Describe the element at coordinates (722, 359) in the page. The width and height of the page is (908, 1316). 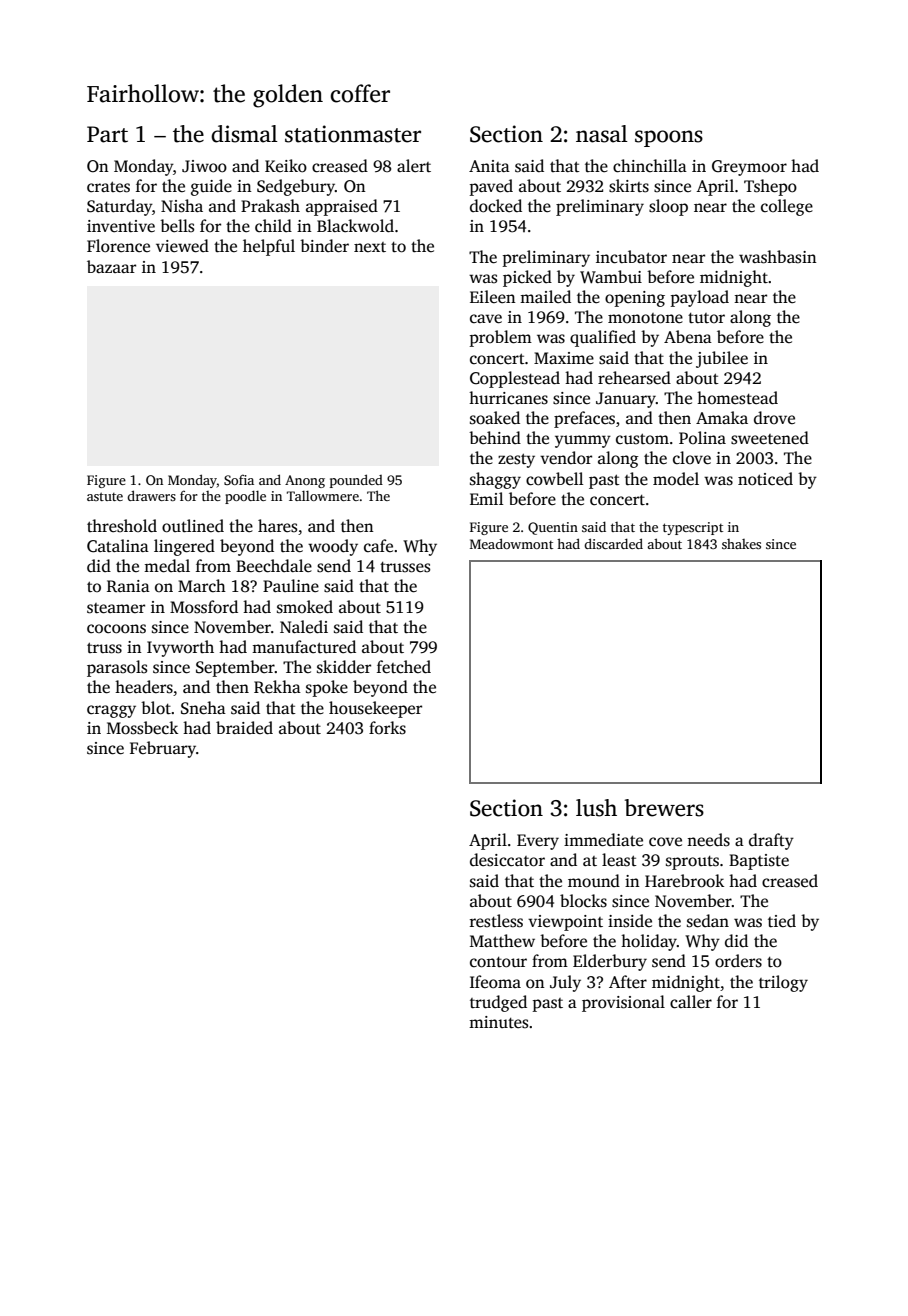
I see `jubilee` at that location.
